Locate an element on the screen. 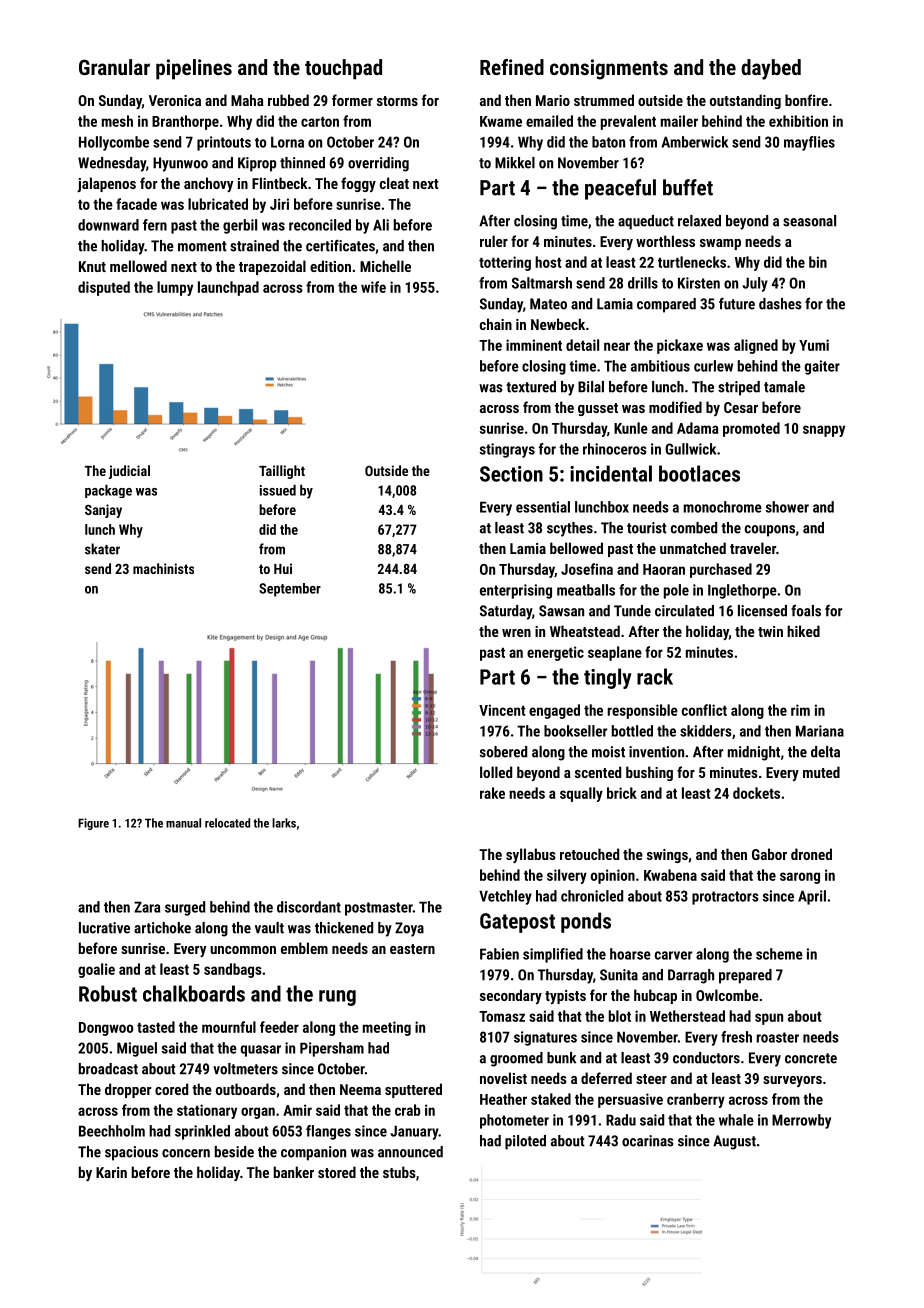  wife is located at coordinates (373, 287).
